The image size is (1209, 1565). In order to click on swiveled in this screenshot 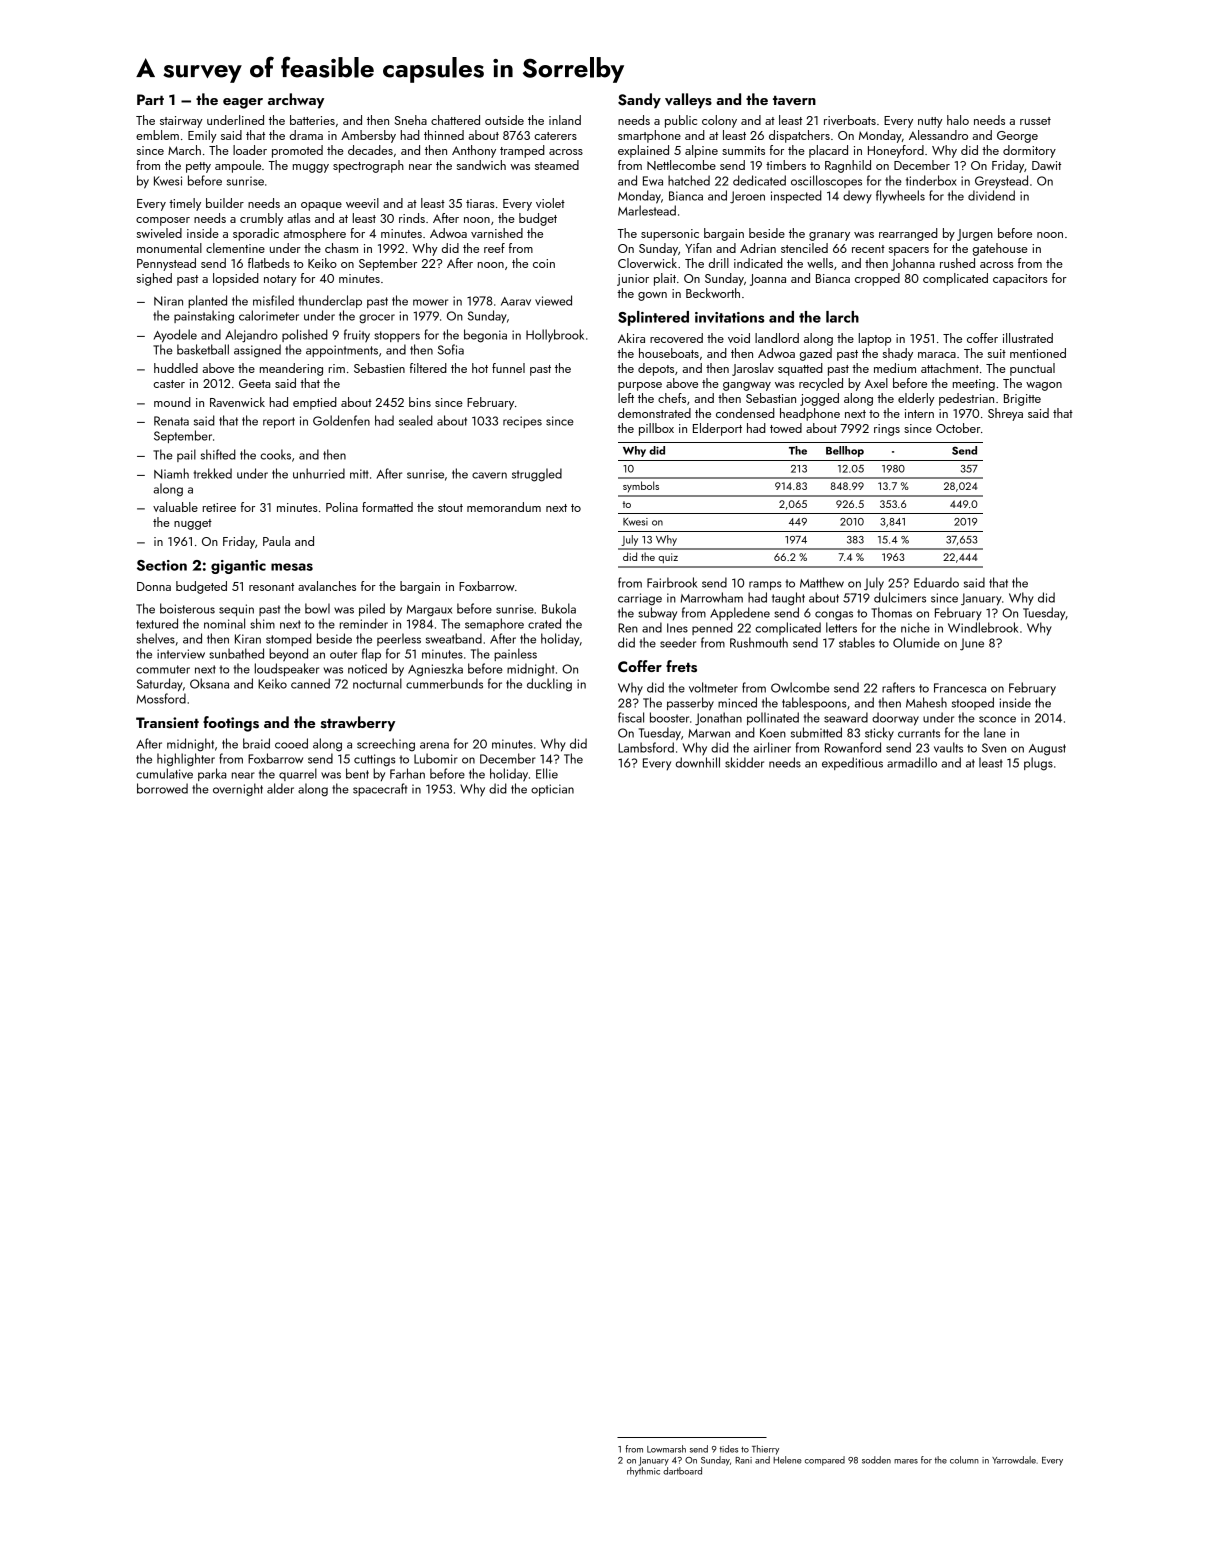, I will do `click(159, 233)`.
